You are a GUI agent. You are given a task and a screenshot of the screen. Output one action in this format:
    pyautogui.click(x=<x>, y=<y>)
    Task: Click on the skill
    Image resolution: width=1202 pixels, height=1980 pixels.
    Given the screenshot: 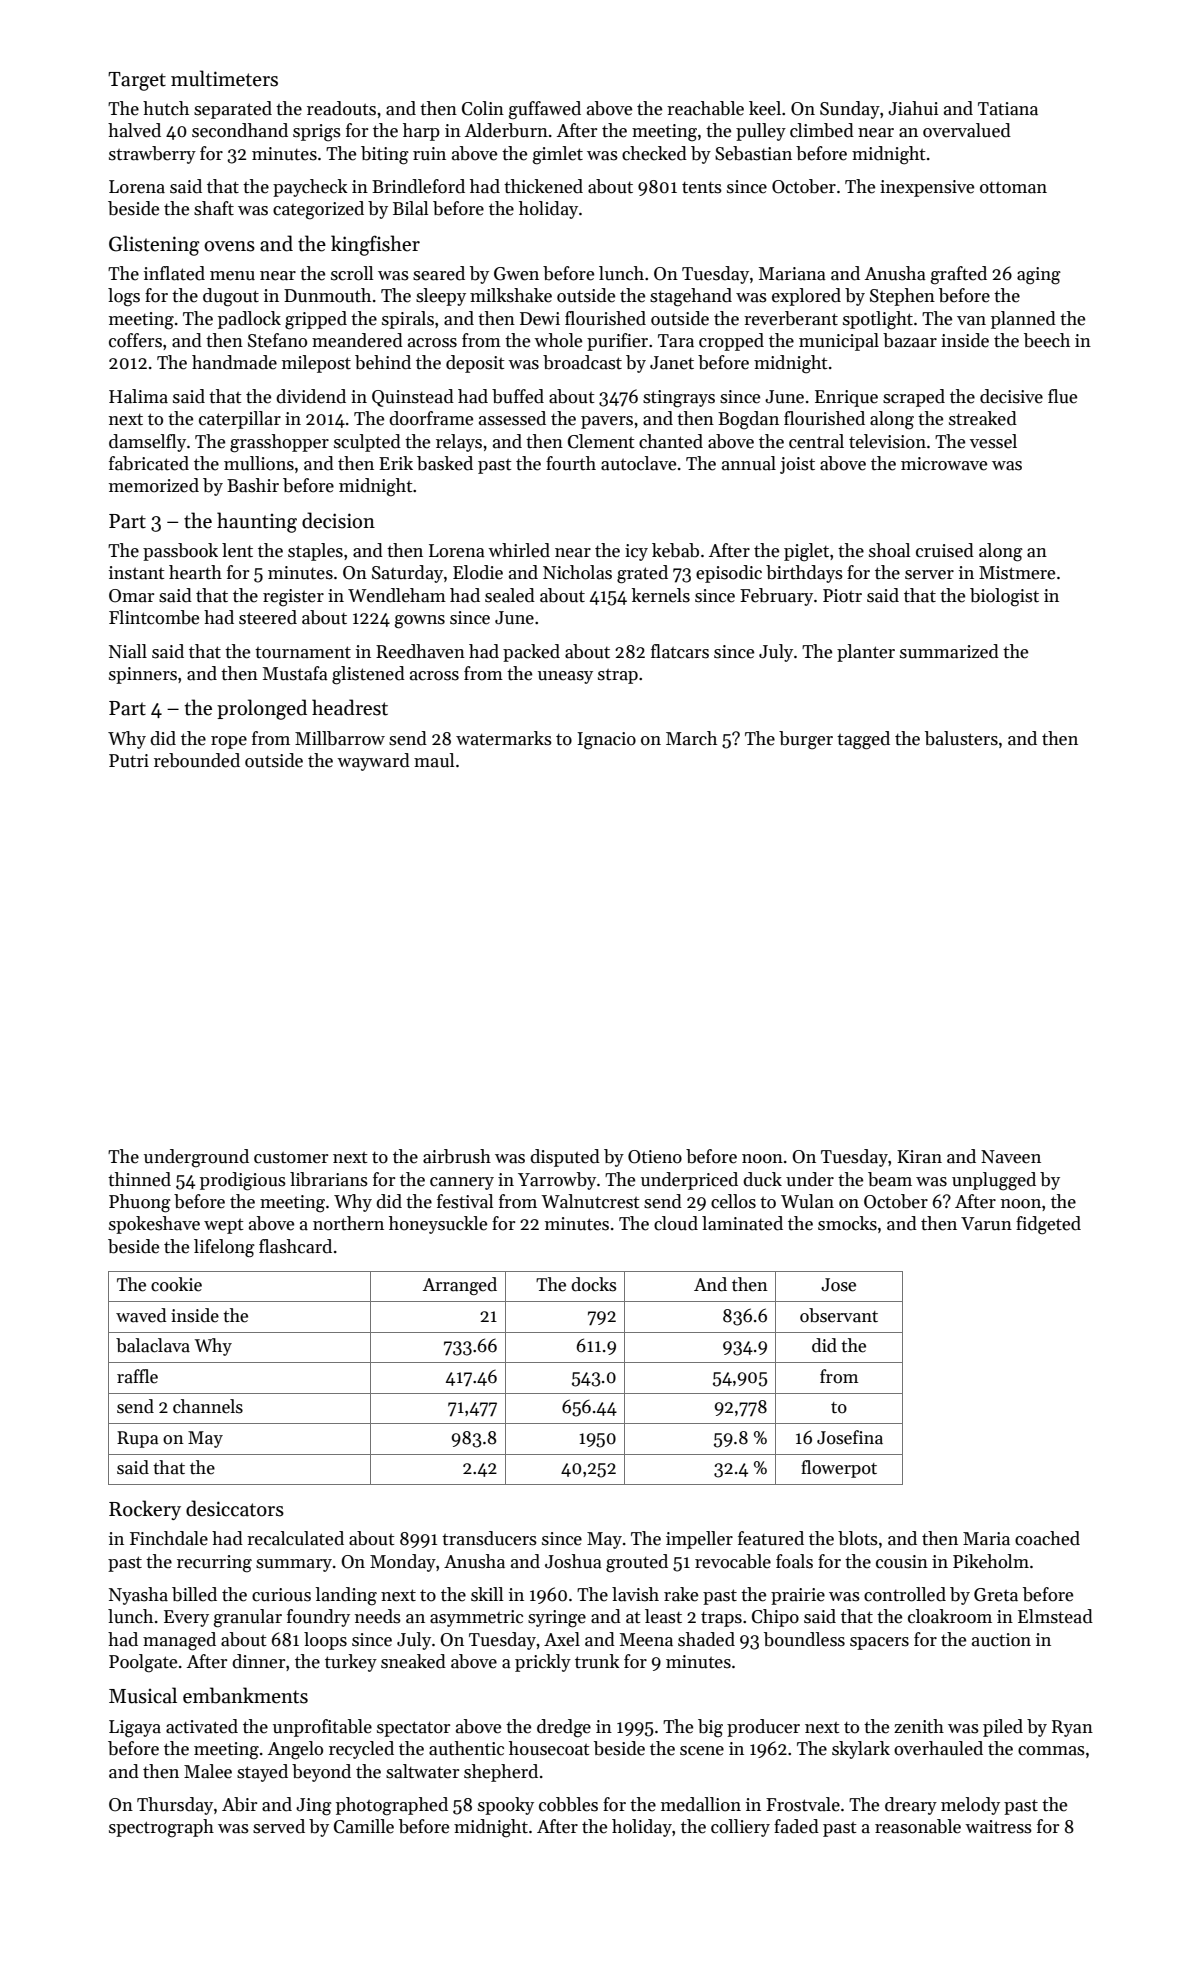 What is the action you would take?
    pyautogui.click(x=487, y=1594)
